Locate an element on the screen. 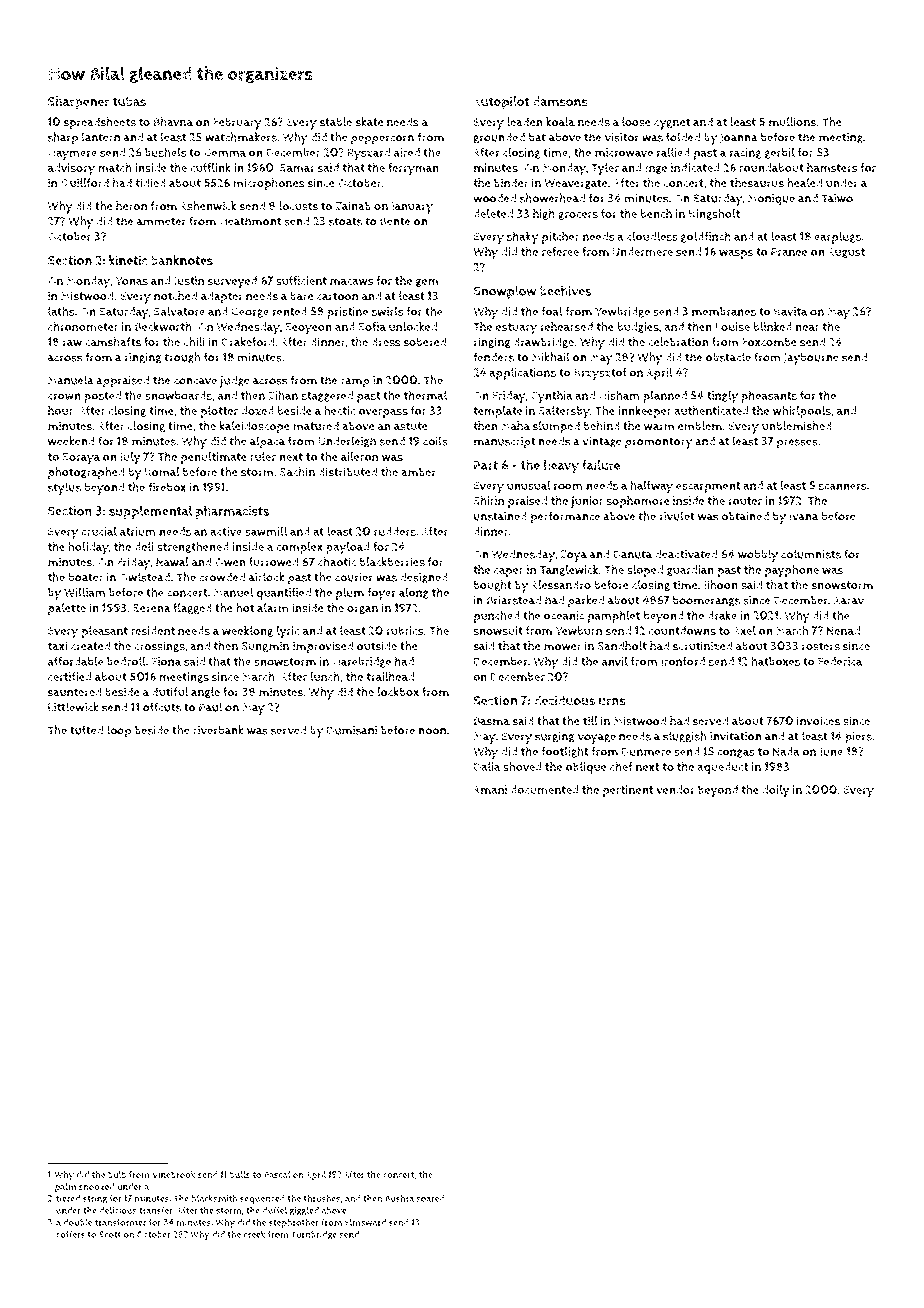 This screenshot has height=1308, width=924. Littlewick is located at coordinates (73, 707).
